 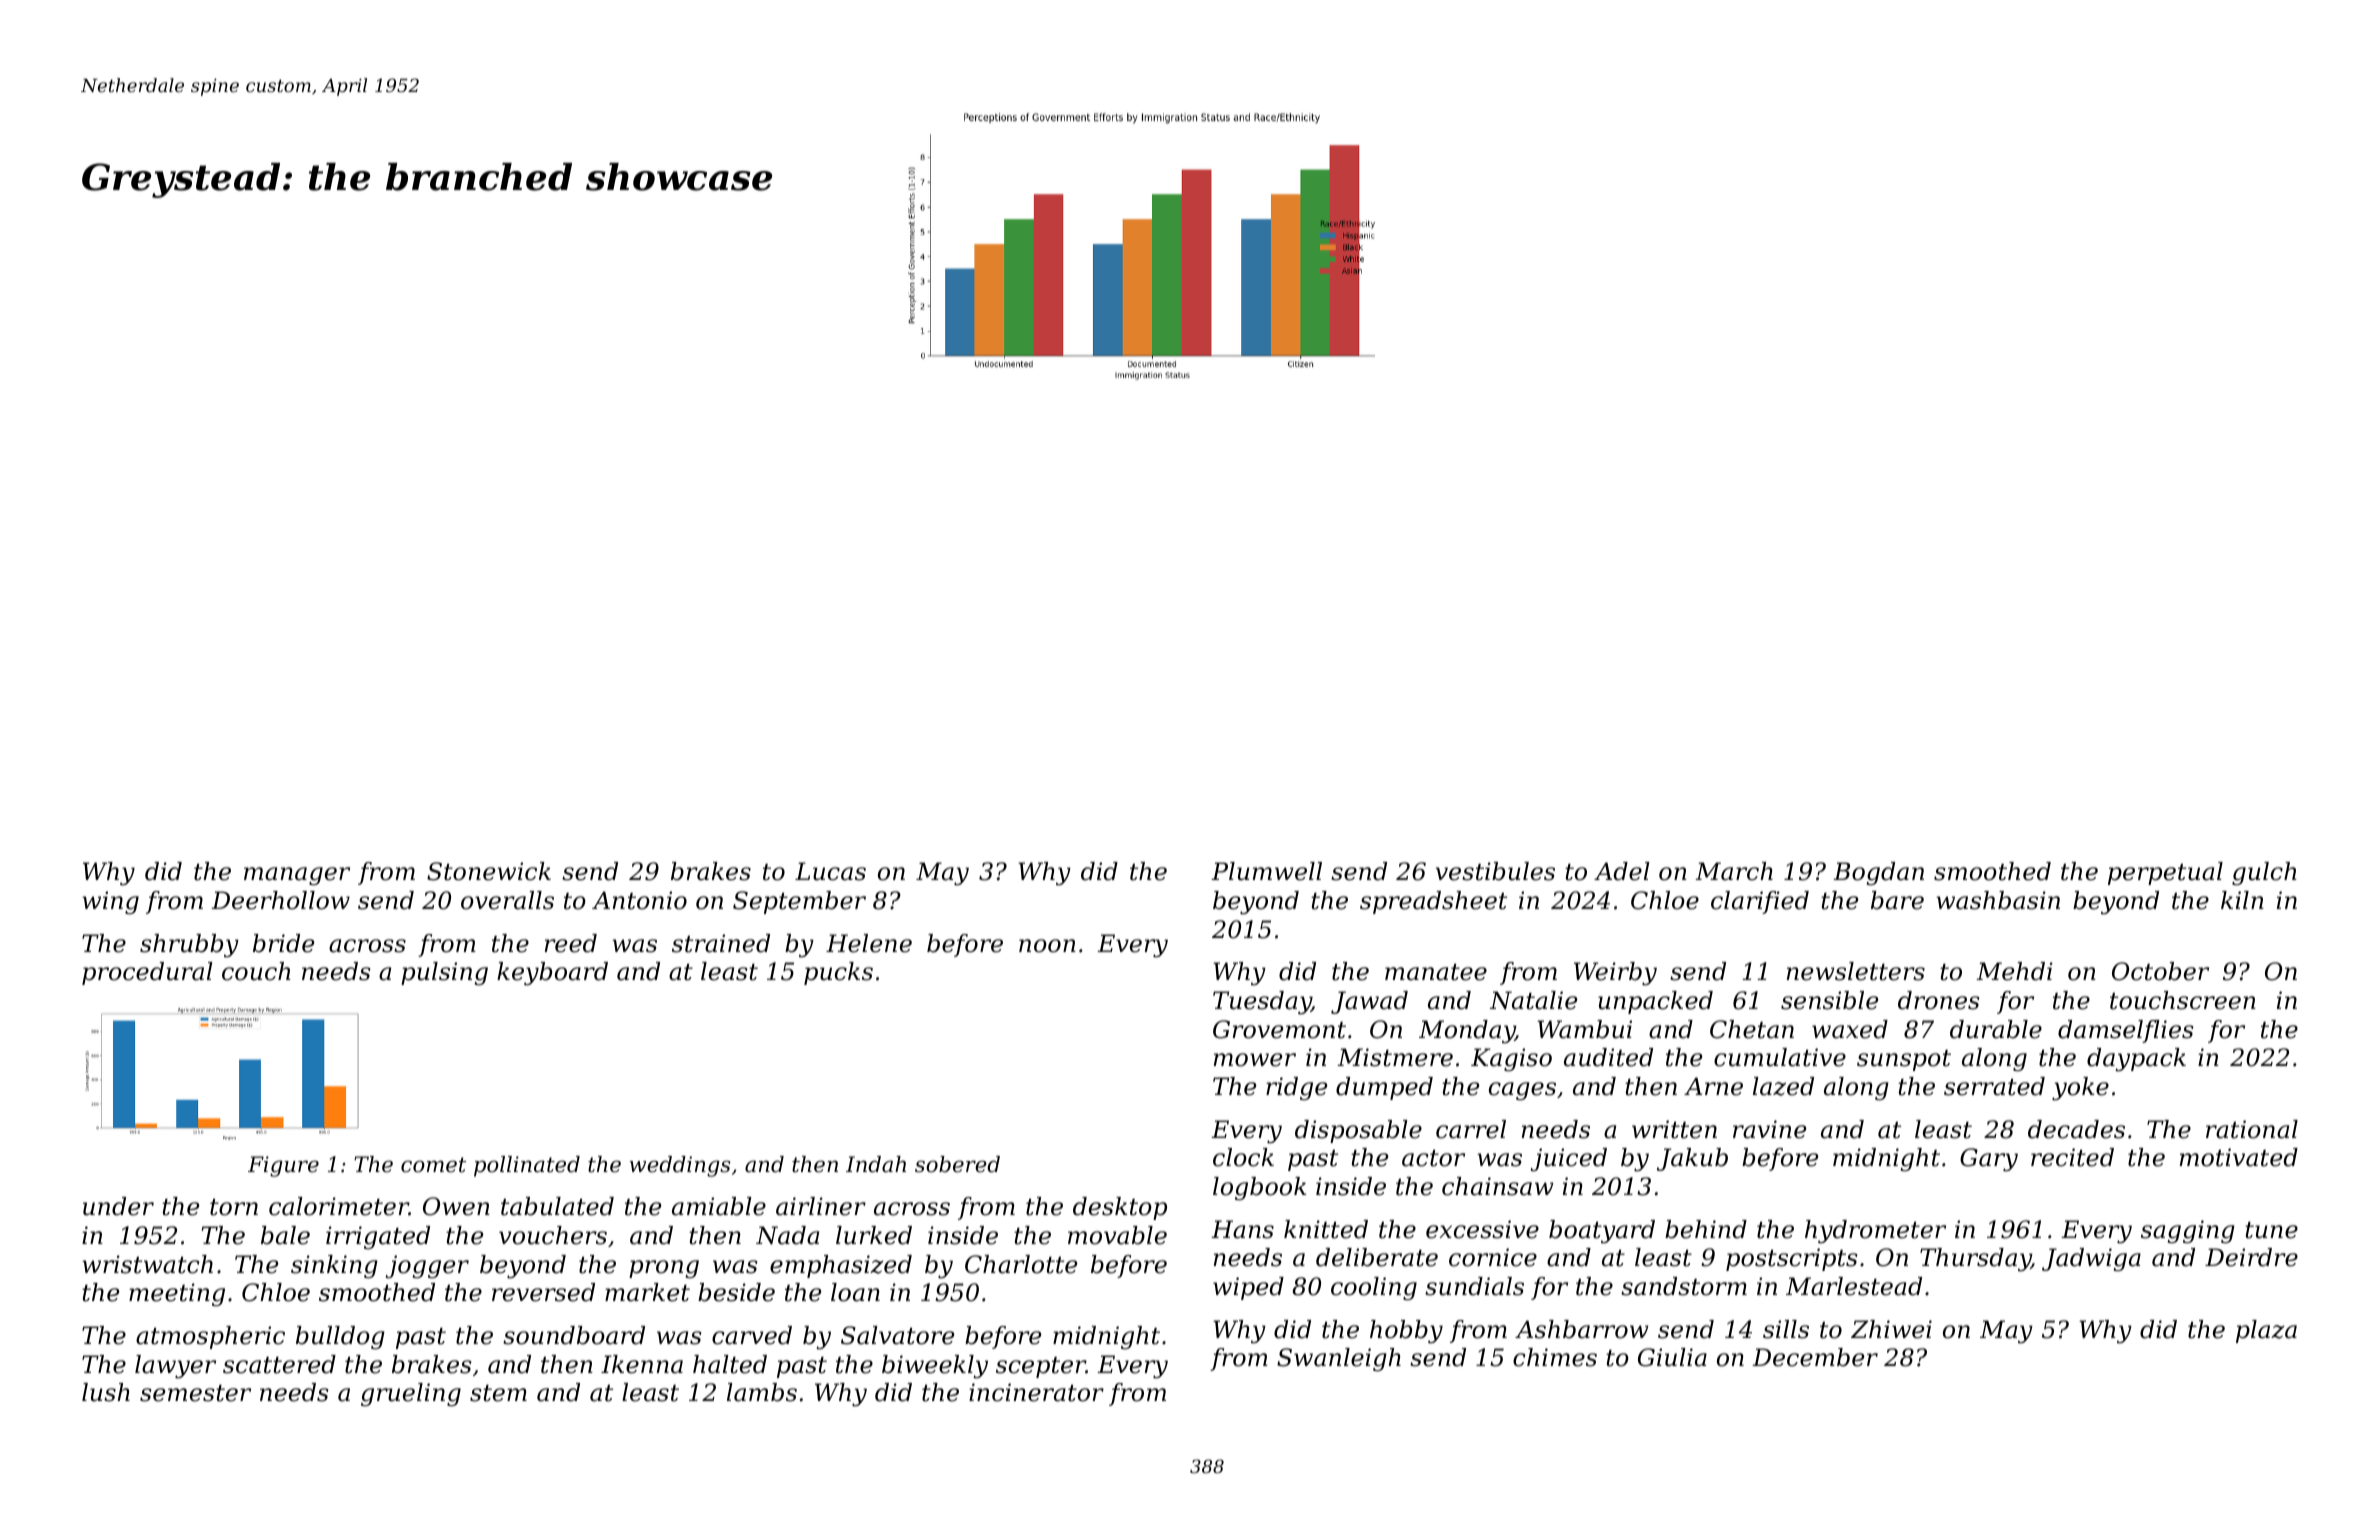 What do you see at coordinates (1339, 1360) in the document?
I see `Swanleigh` at bounding box center [1339, 1360].
